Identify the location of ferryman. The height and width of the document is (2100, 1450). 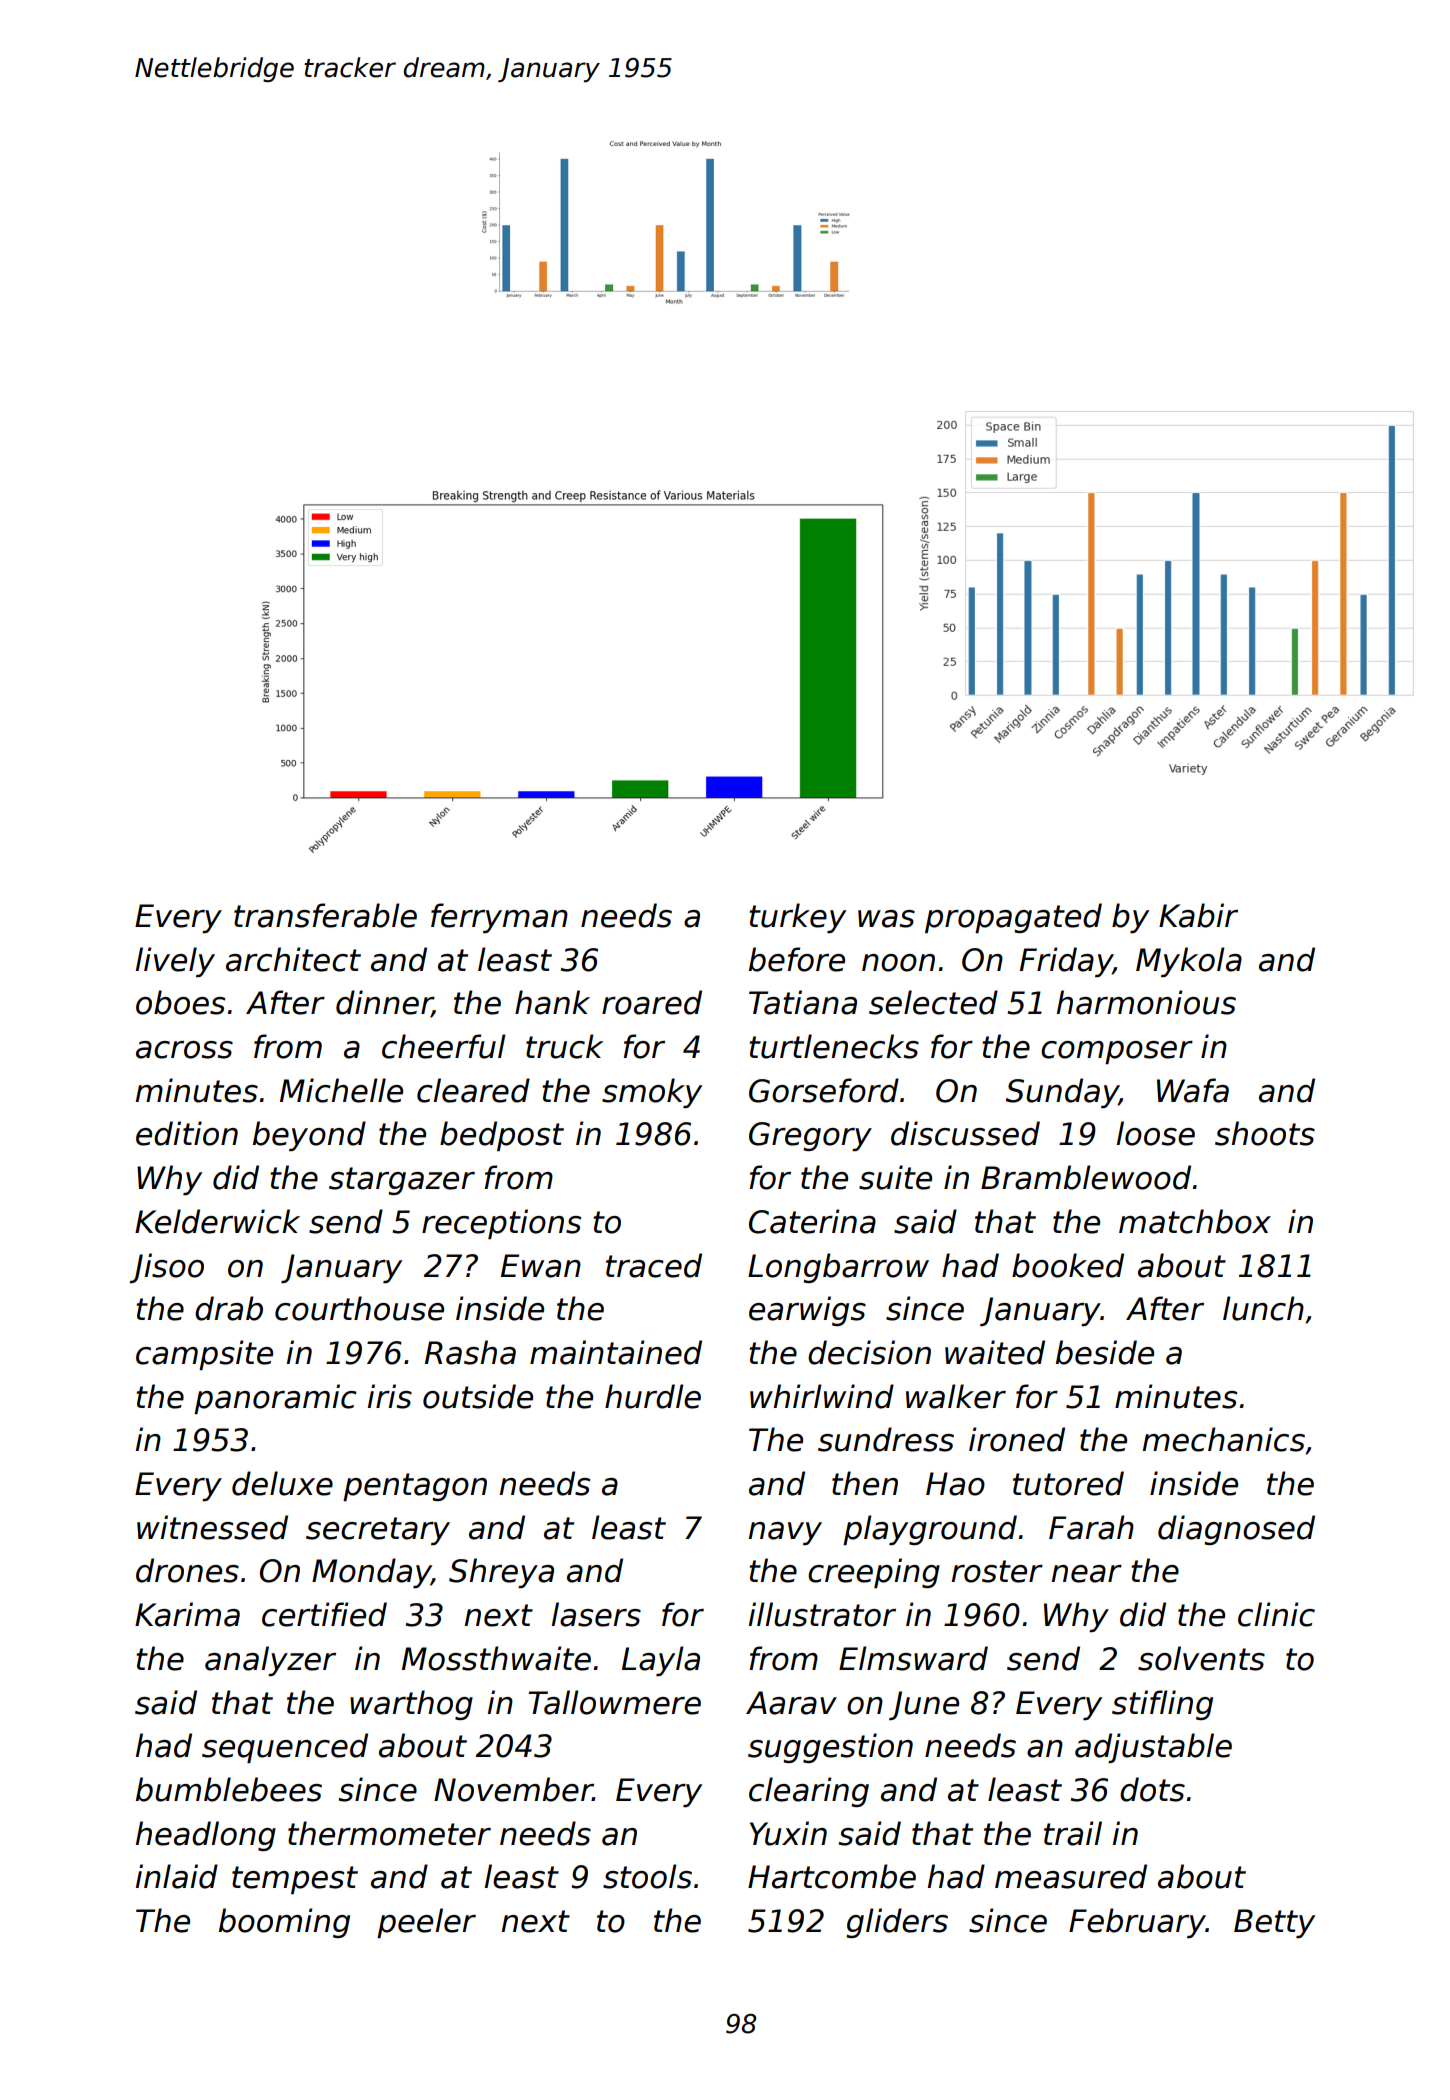
(499, 918).
